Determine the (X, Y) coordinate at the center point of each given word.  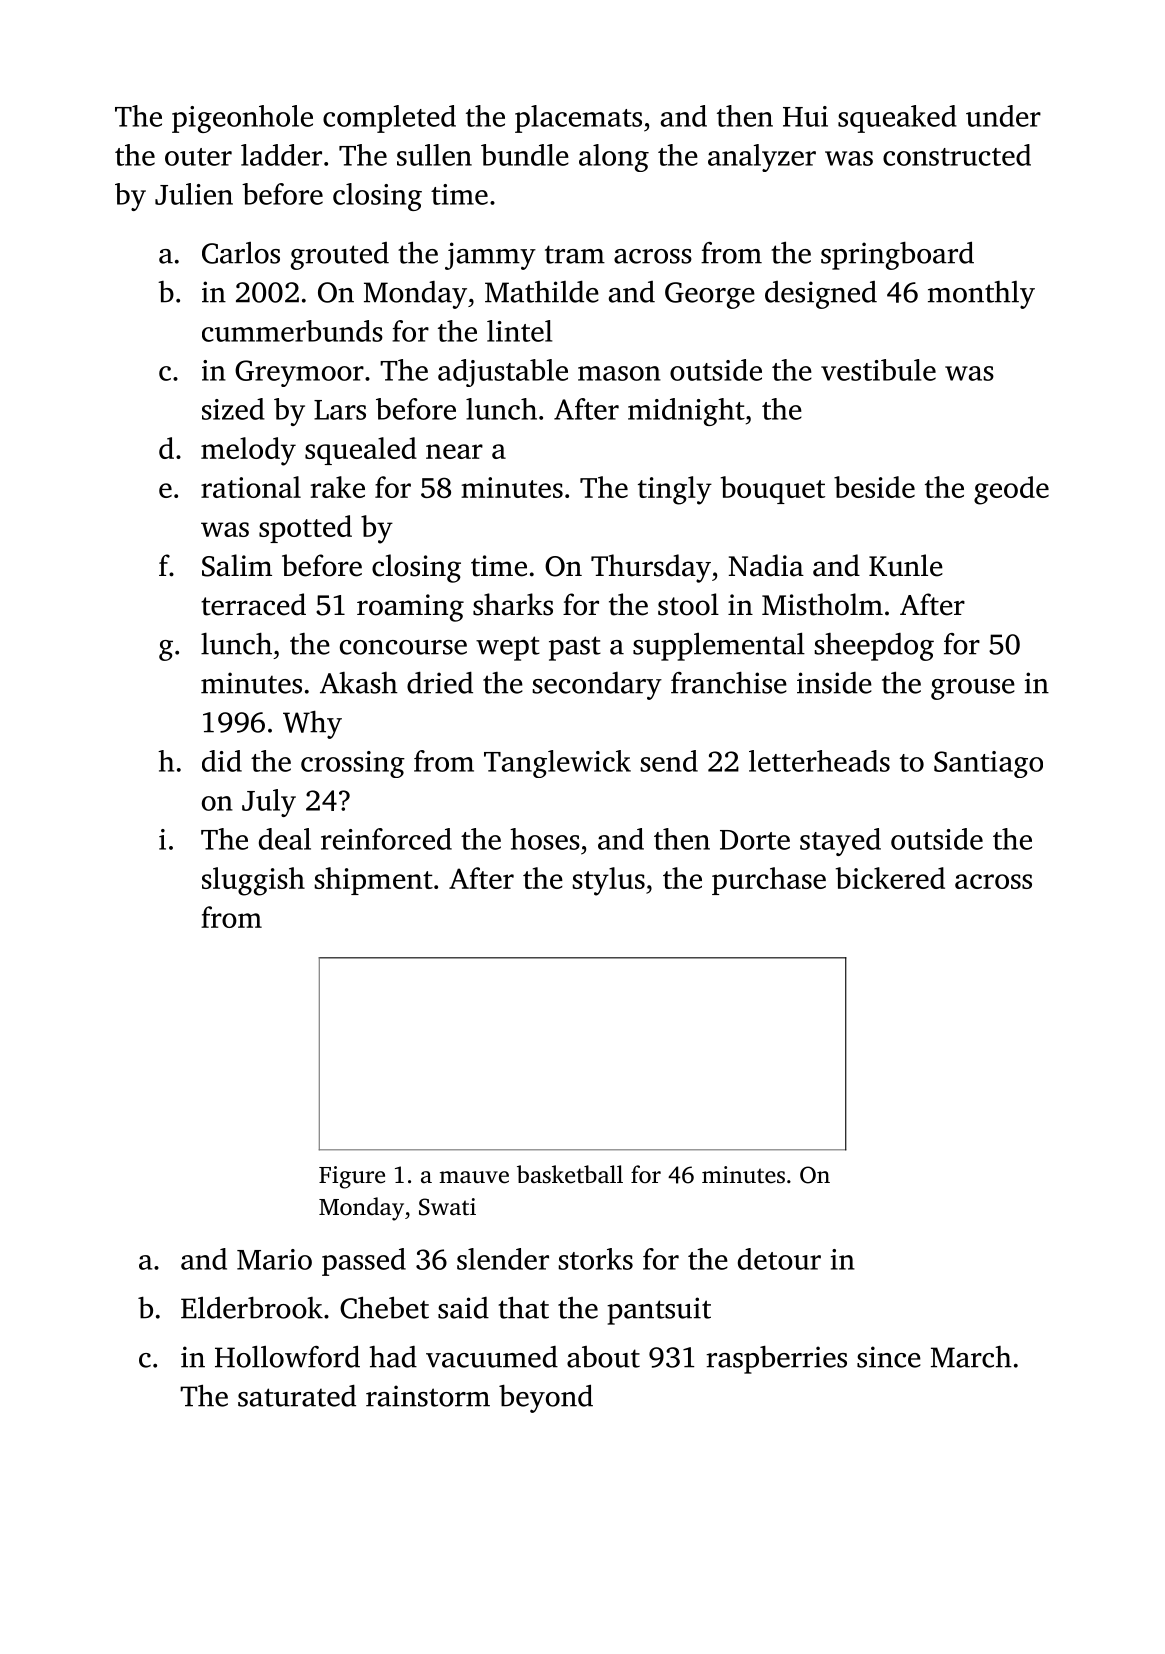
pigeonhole (242, 119)
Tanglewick (557, 764)
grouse (973, 689)
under (1003, 116)
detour (779, 1259)
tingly (675, 490)
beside (874, 487)
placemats (578, 119)
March (971, 1357)
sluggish (253, 881)
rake (338, 487)
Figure (352, 1177)
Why (312, 725)
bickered (890, 878)
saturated (297, 1396)
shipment (373, 881)
